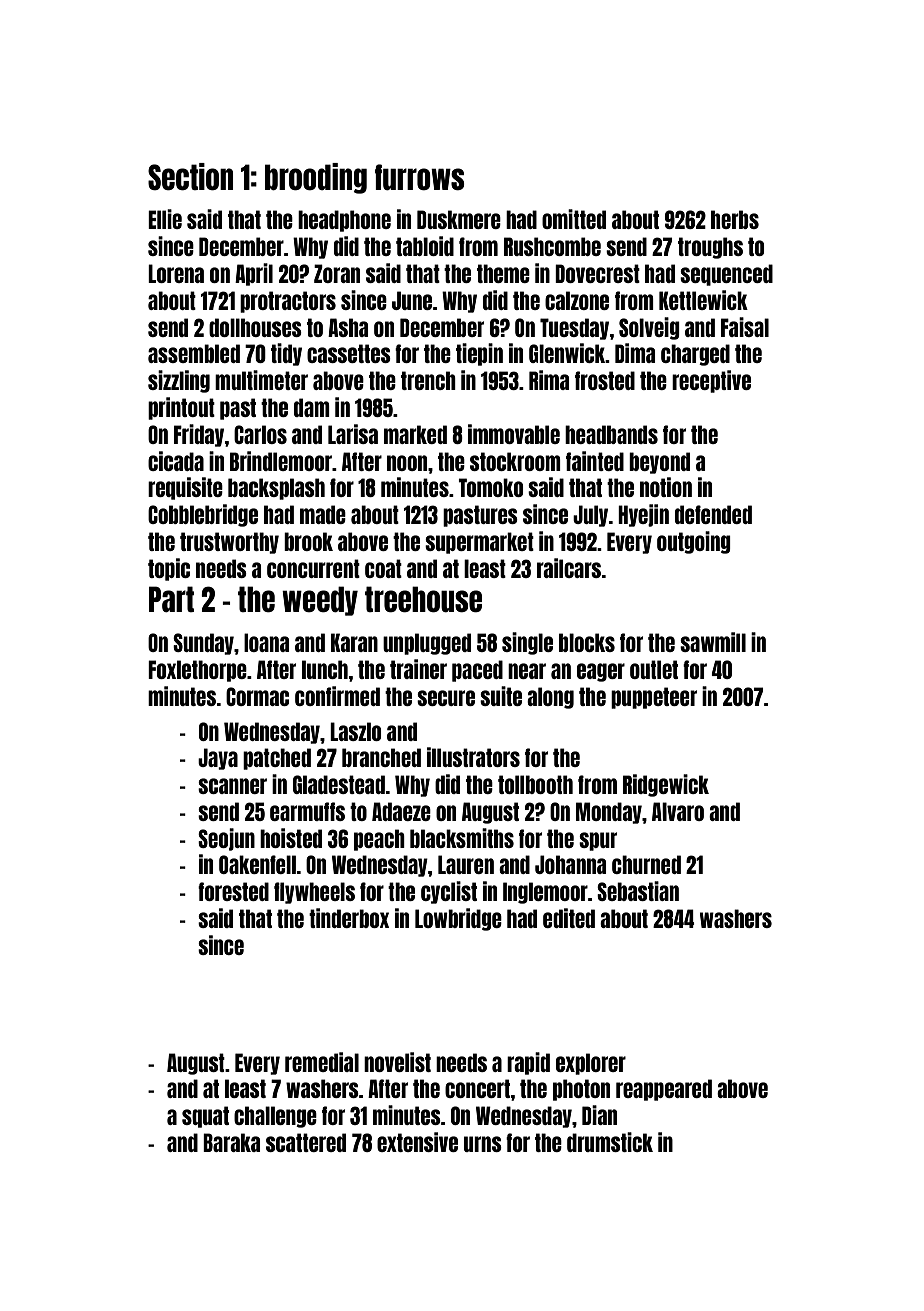 The height and width of the page is (1311, 924). What do you see at coordinates (199, 435) in the page?
I see `Friday` at bounding box center [199, 435].
